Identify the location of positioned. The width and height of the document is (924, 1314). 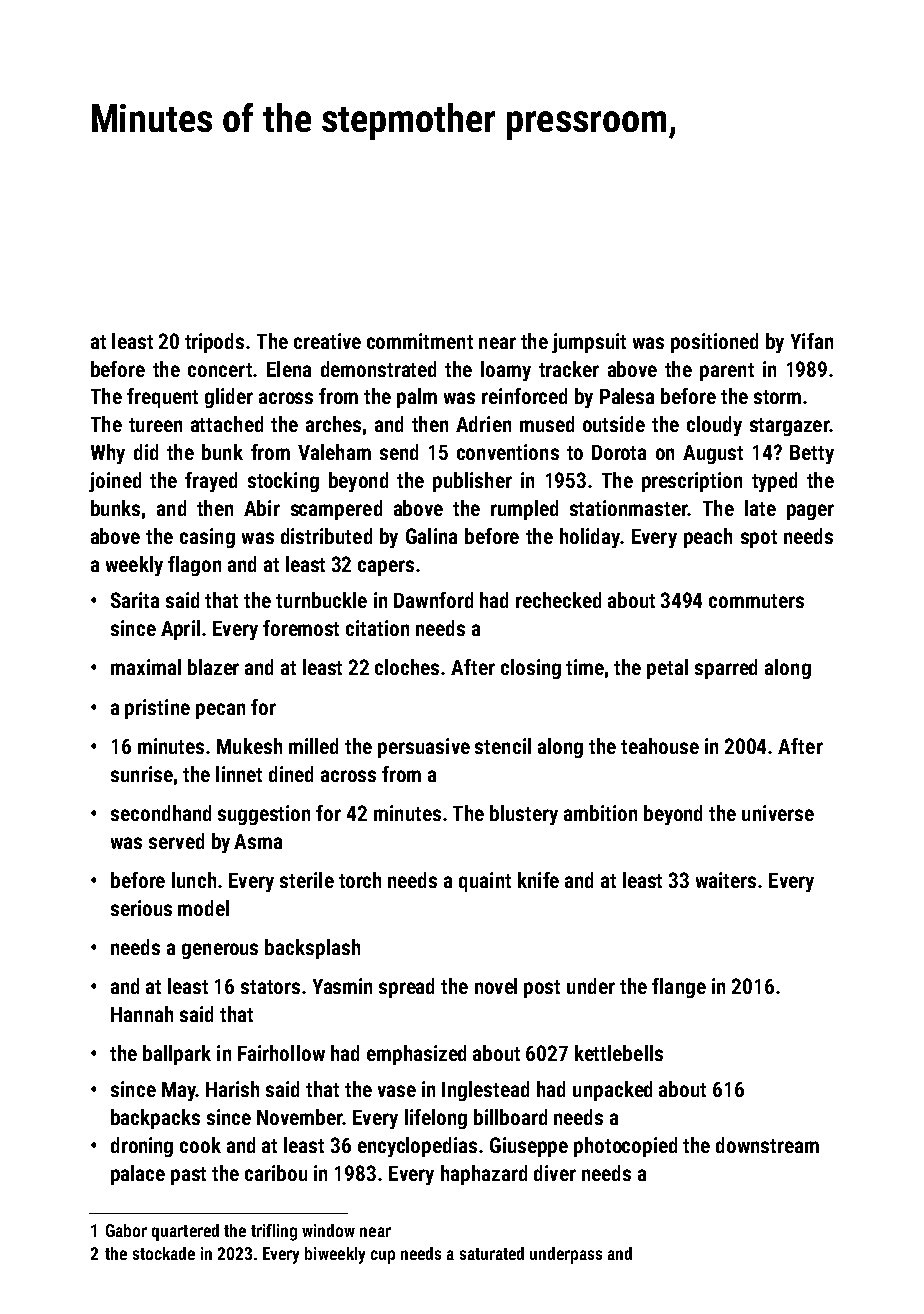
(714, 343).
